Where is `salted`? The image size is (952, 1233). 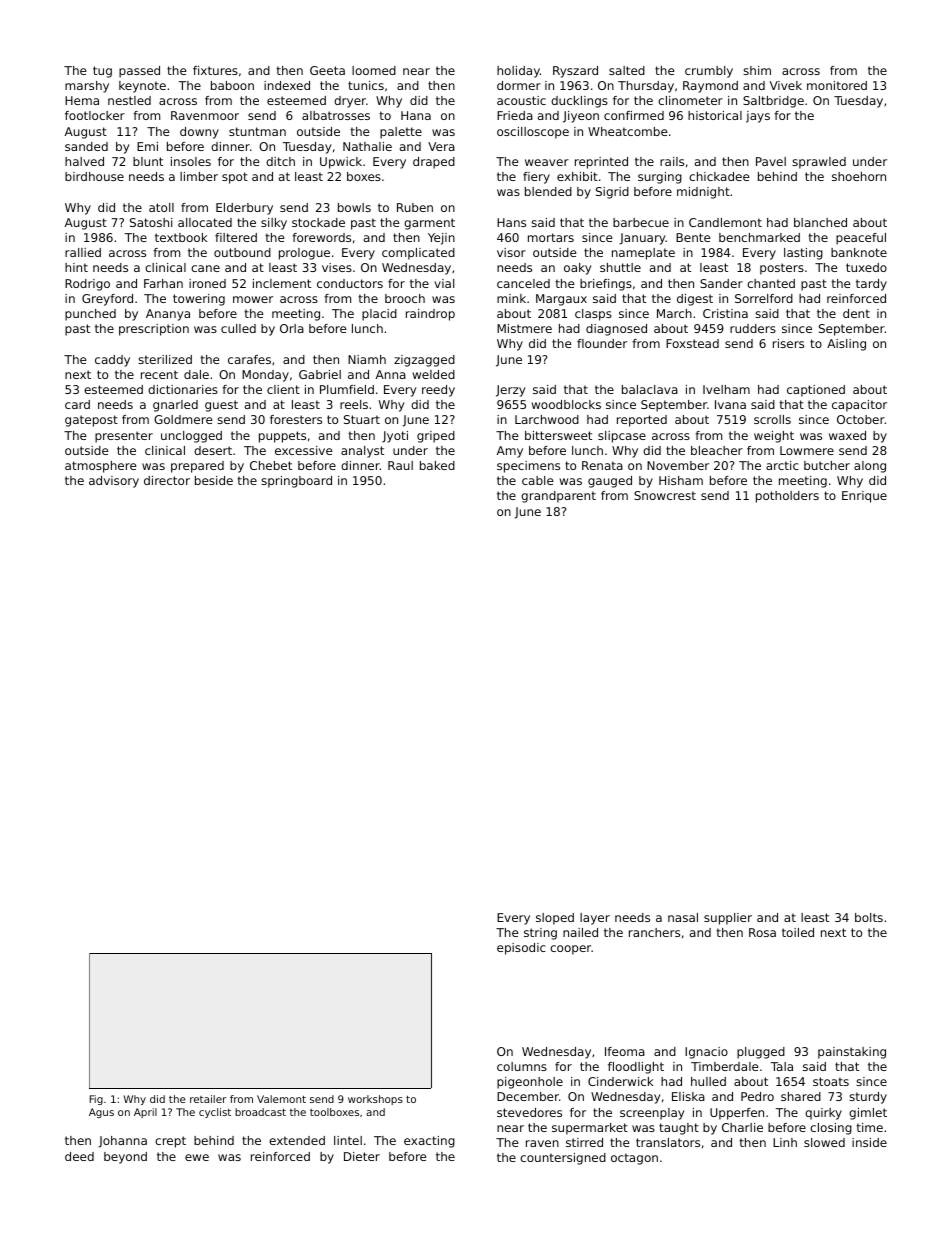
salted is located at coordinates (627, 70).
